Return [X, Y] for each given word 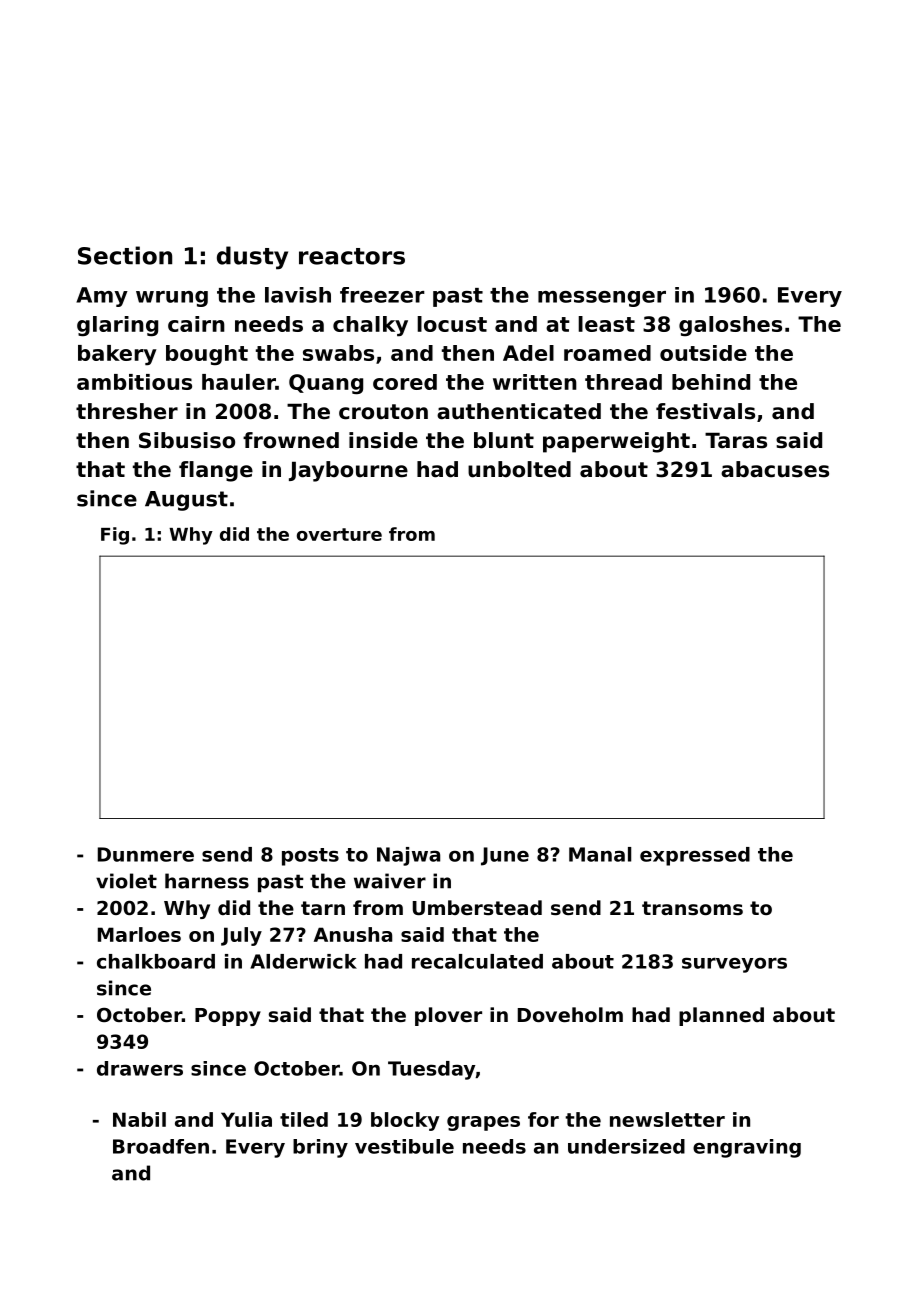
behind [711, 382]
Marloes [139, 934]
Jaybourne [348, 471]
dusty [252, 258]
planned [721, 1016]
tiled [304, 1119]
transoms [692, 908]
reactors [352, 256]
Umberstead [477, 908]
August [186, 501]
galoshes [730, 326]
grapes [483, 1123]
